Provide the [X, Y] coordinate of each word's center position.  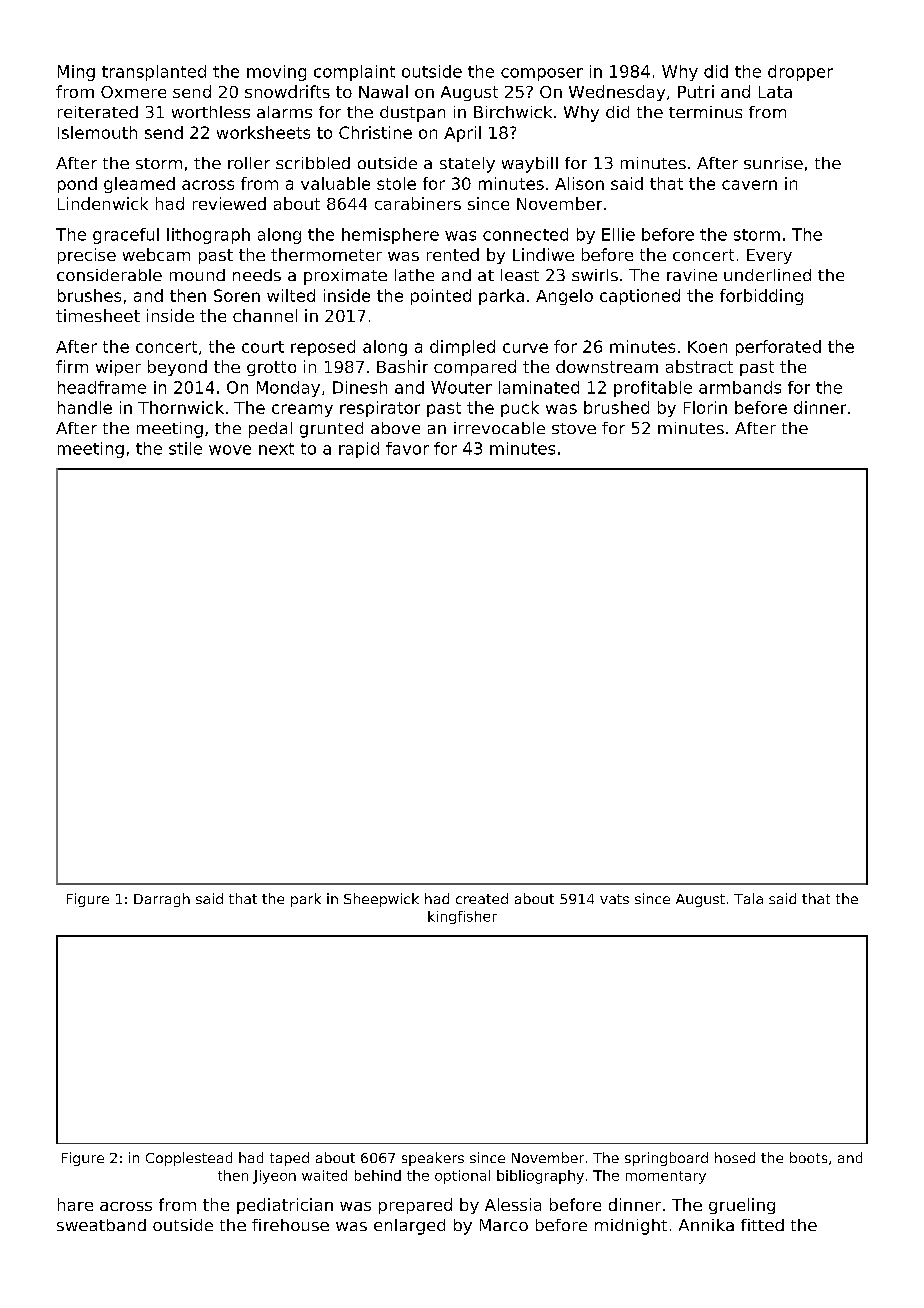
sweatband [101, 1225]
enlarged [409, 1227]
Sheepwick [381, 900]
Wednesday [617, 93]
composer [542, 74]
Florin [705, 407]
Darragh [162, 900]
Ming [76, 73]
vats [614, 899]
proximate [345, 277]
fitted [762, 1225]
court [263, 347]
